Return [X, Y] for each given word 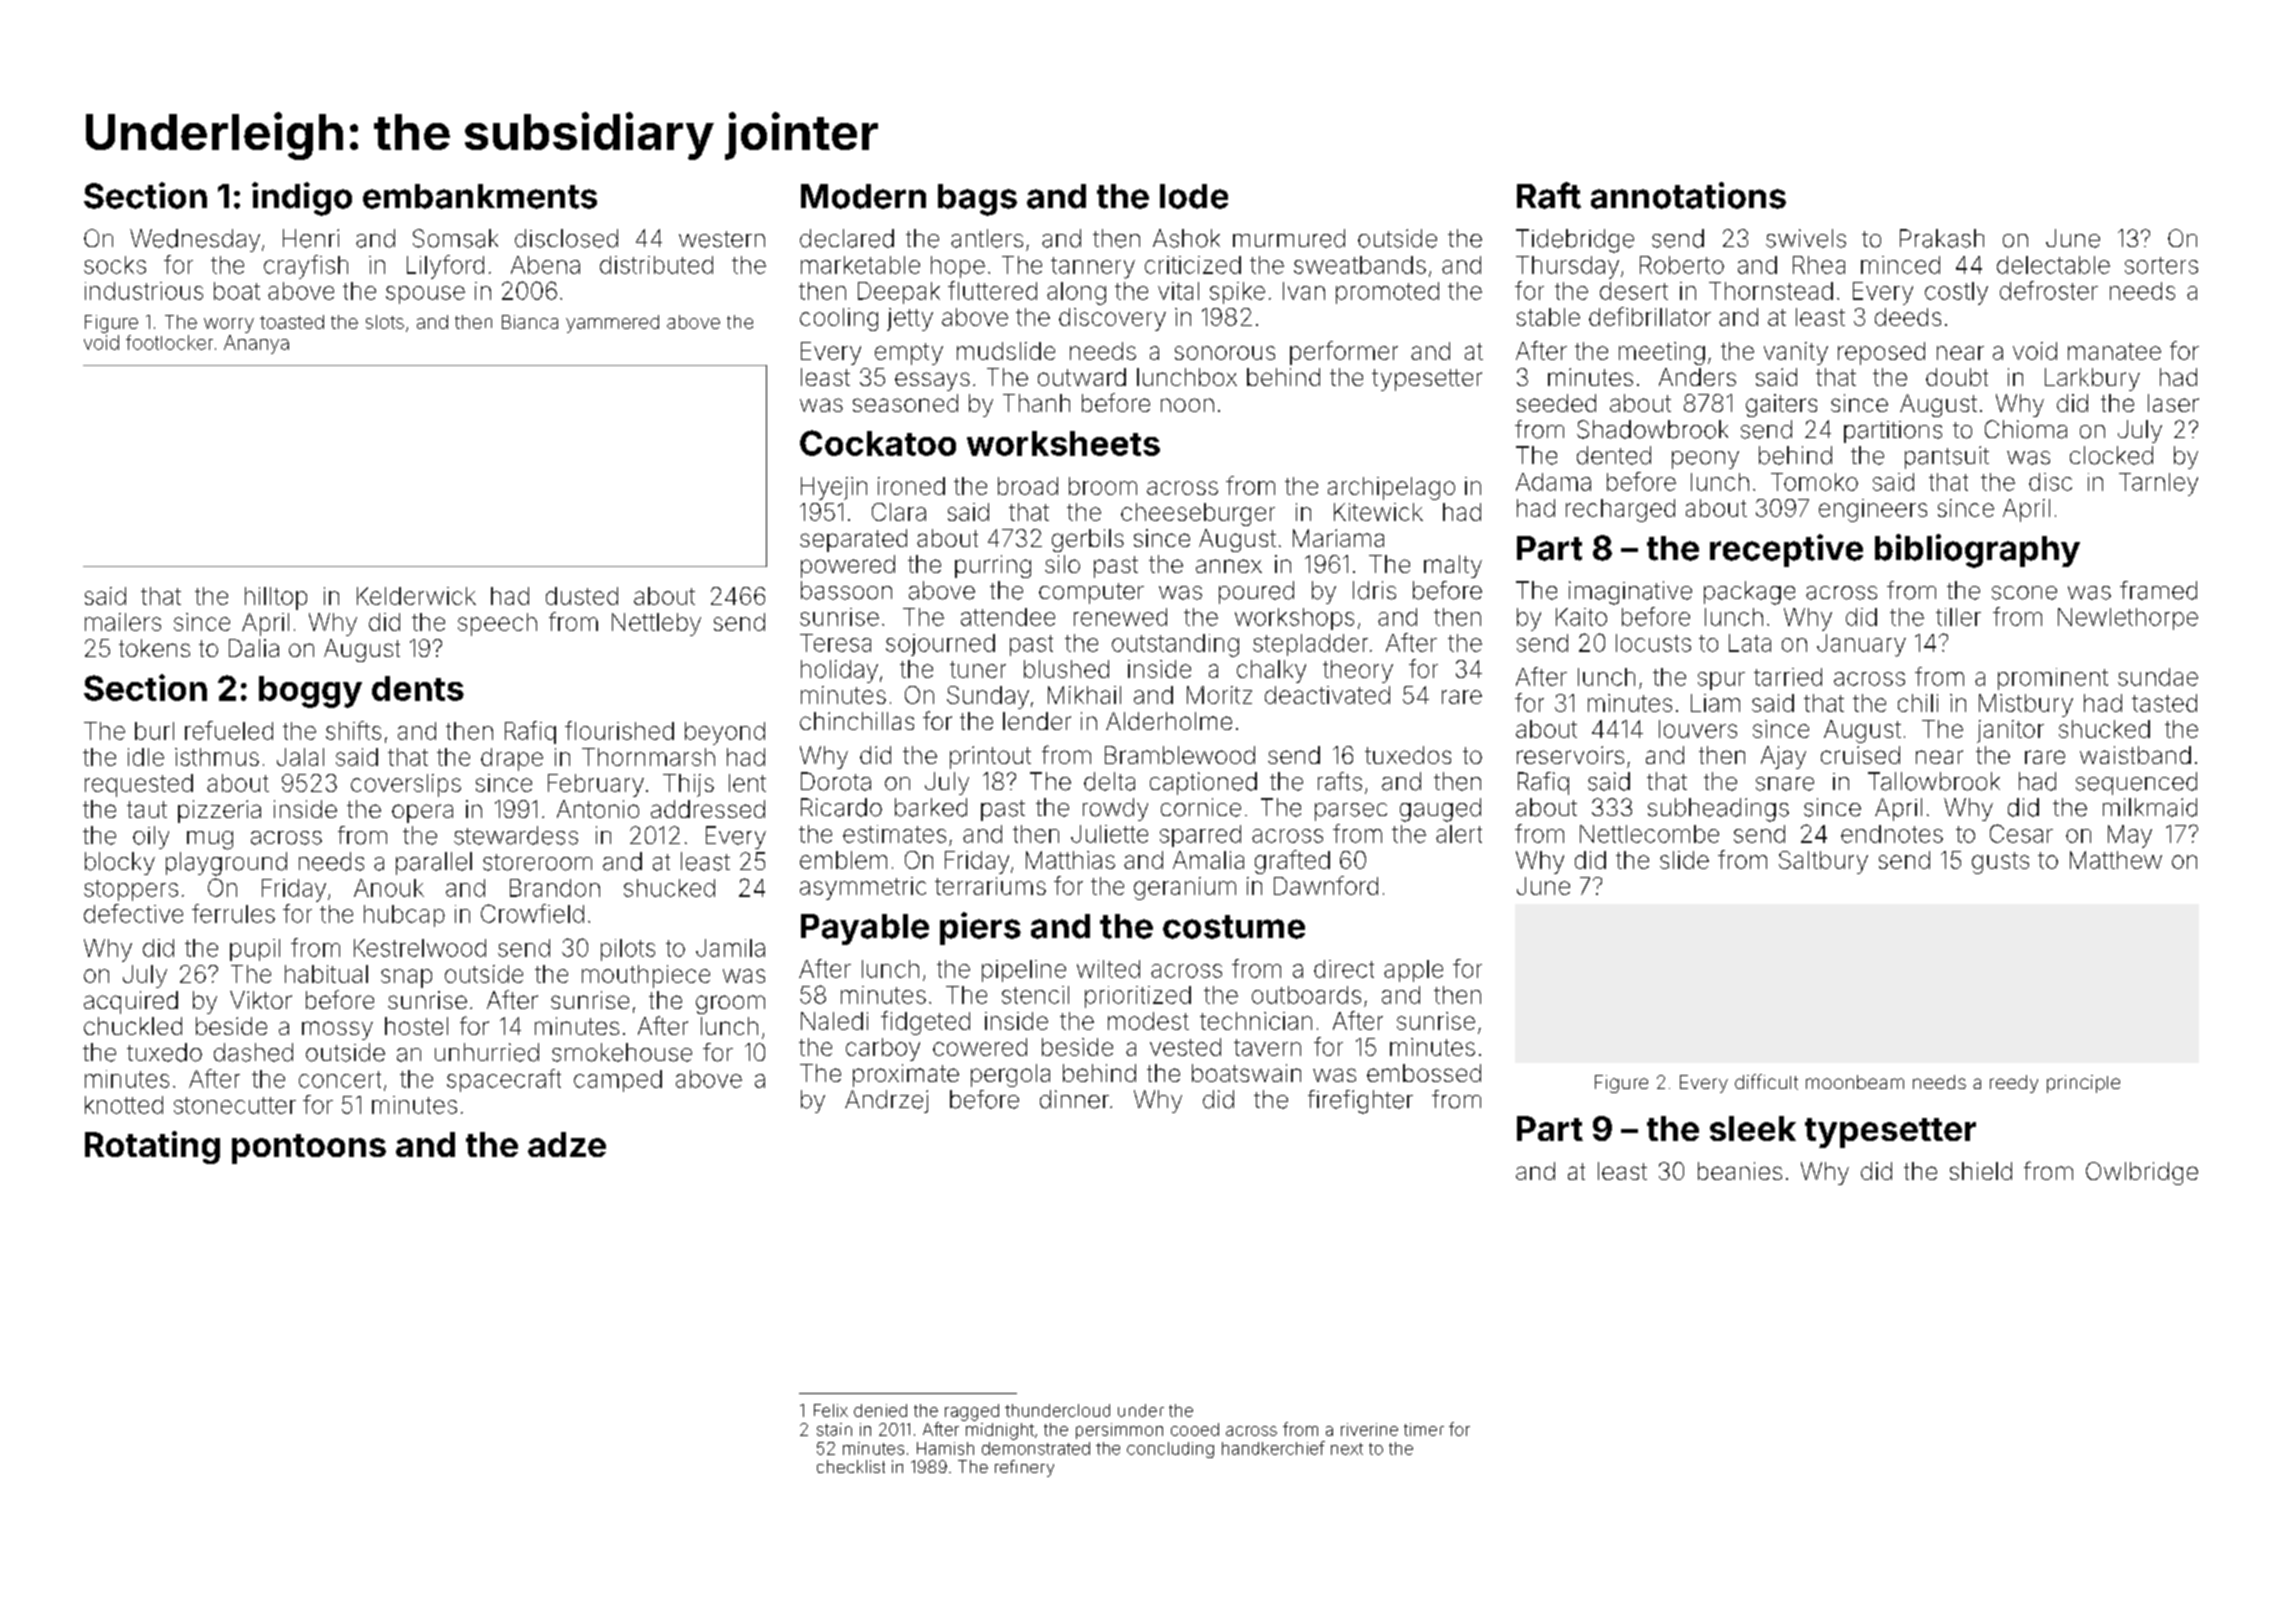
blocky [120, 863]
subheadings [1718, 810]
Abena [545, 265]
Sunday [988, 697]
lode [1194, 196]
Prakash [1942, 238]
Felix [831, 1410]
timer [1424, 1429]
